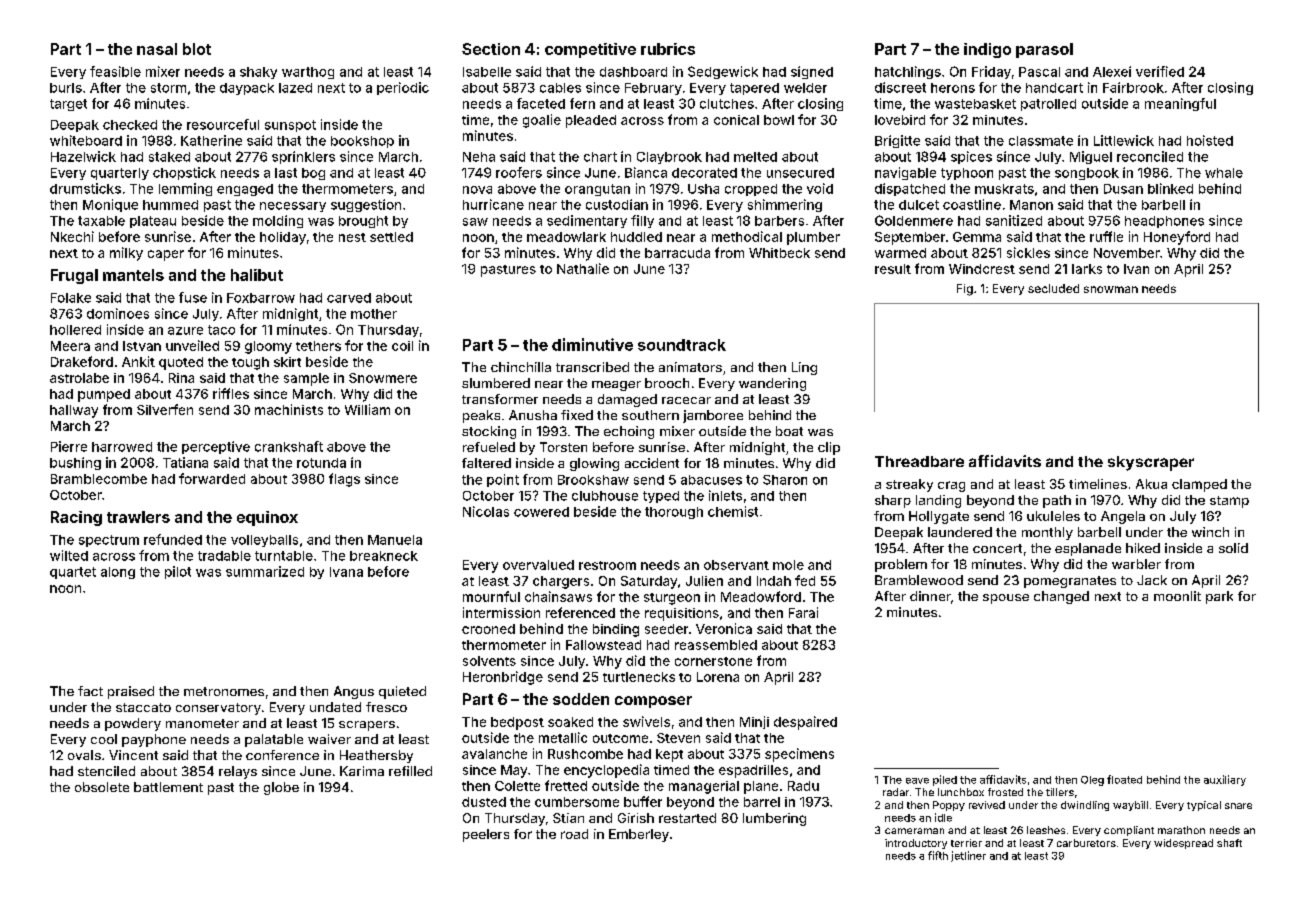 Image resolution: width=1308 pixels, height=924 pixels. Describe the element at coordinates (799, 755) in the screenshot. I see `specimens` at that location.
